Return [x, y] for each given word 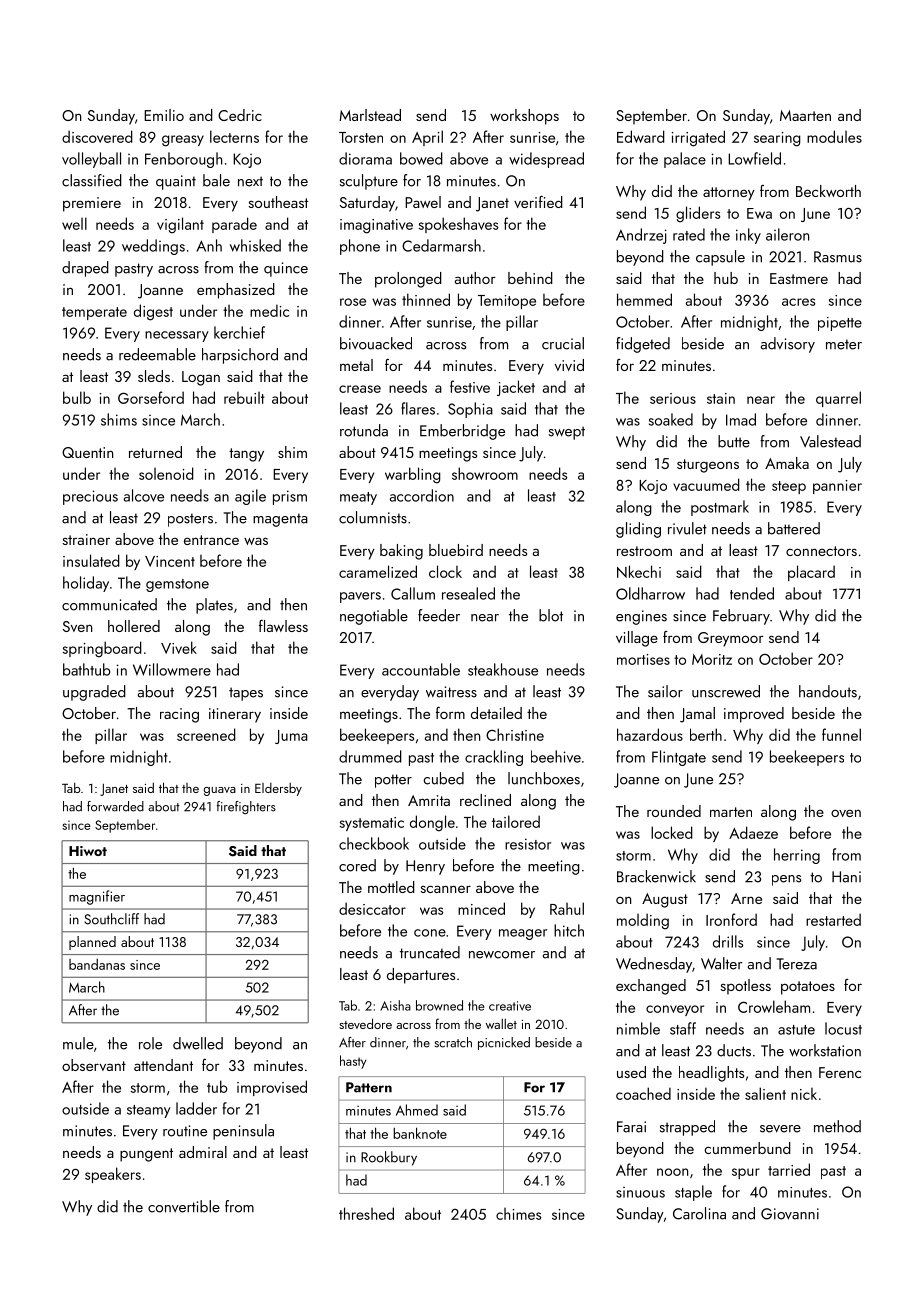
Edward [641, 136]
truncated [430, 952]
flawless [283, 626]
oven [846, 813]
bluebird [456, 550]
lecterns [234, 136]
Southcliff [111, 919]
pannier [837, 487]
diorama [365, 158]
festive [470, 386]
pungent [146, 1155]
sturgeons [708, 466]
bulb [77, 397]
